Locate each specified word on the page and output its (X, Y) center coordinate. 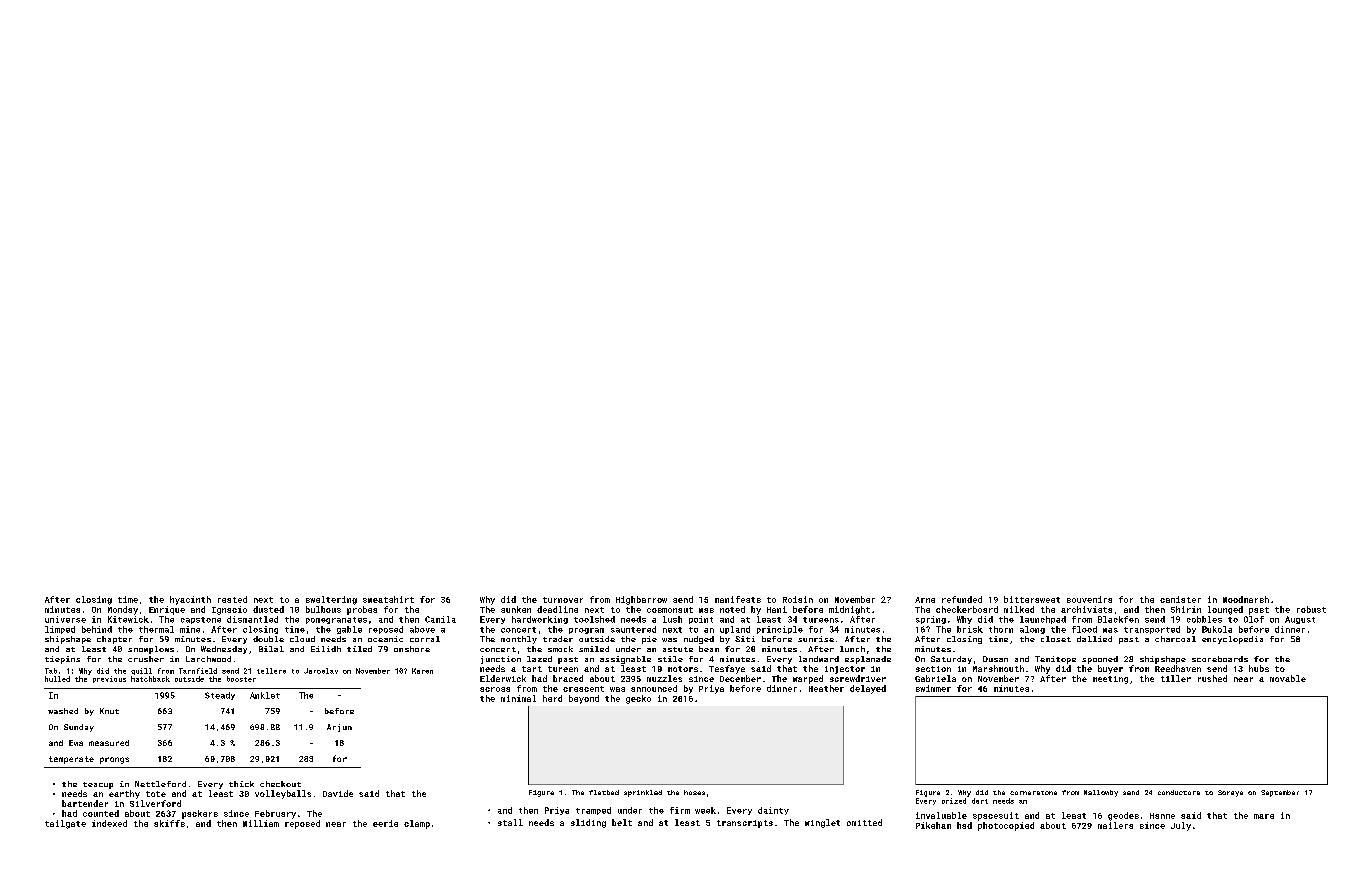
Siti (745, 639)
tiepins (62, 660)
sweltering (331, 600)
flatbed (604, 792)
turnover (563, 600)
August (1300, 620)
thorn (1001, 629)
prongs (114, 760)
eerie (385, 823)
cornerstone (1033, 793)
